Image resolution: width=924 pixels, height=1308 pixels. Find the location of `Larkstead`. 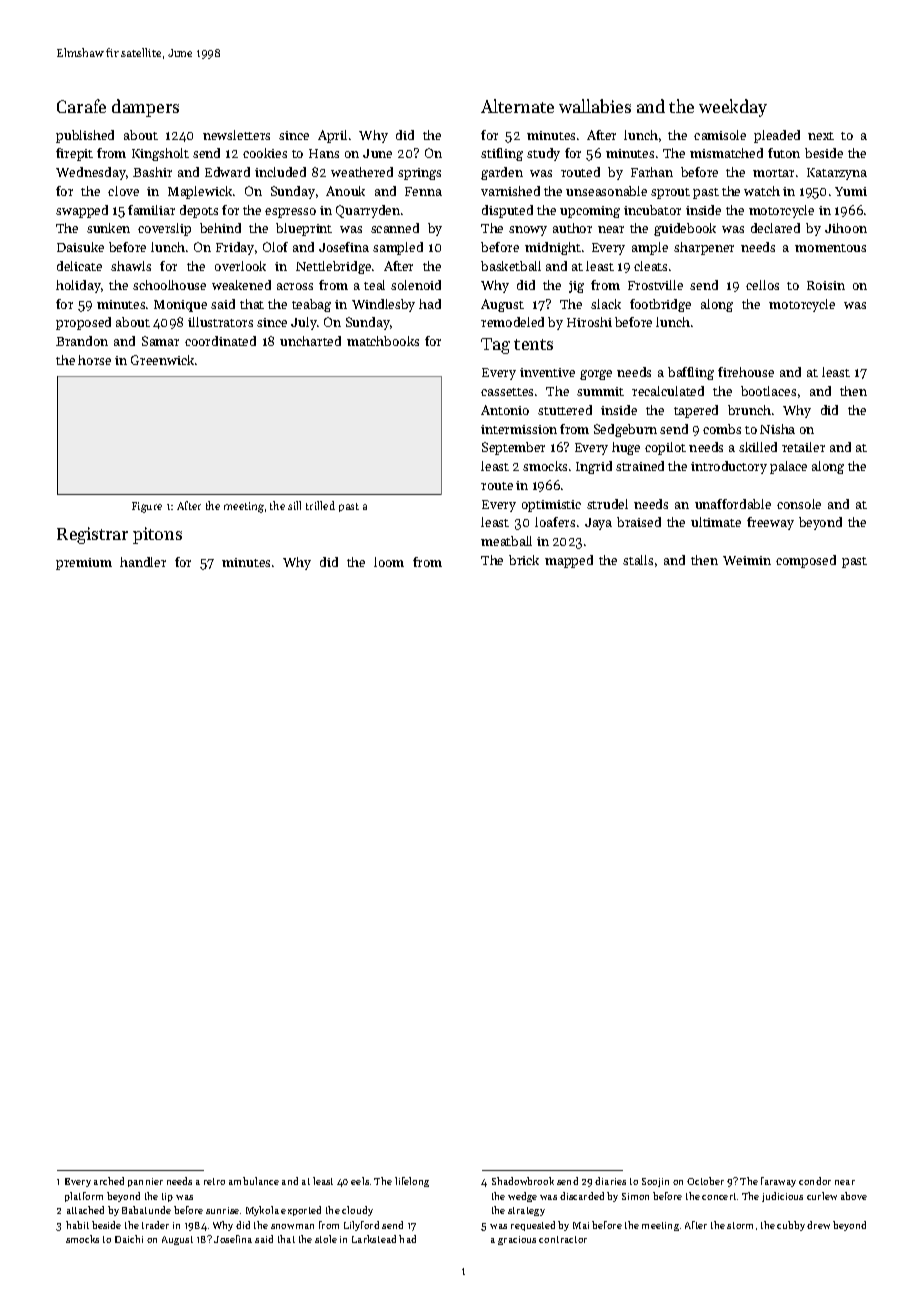

Larkstead is located at coordinates (374, 1239).
